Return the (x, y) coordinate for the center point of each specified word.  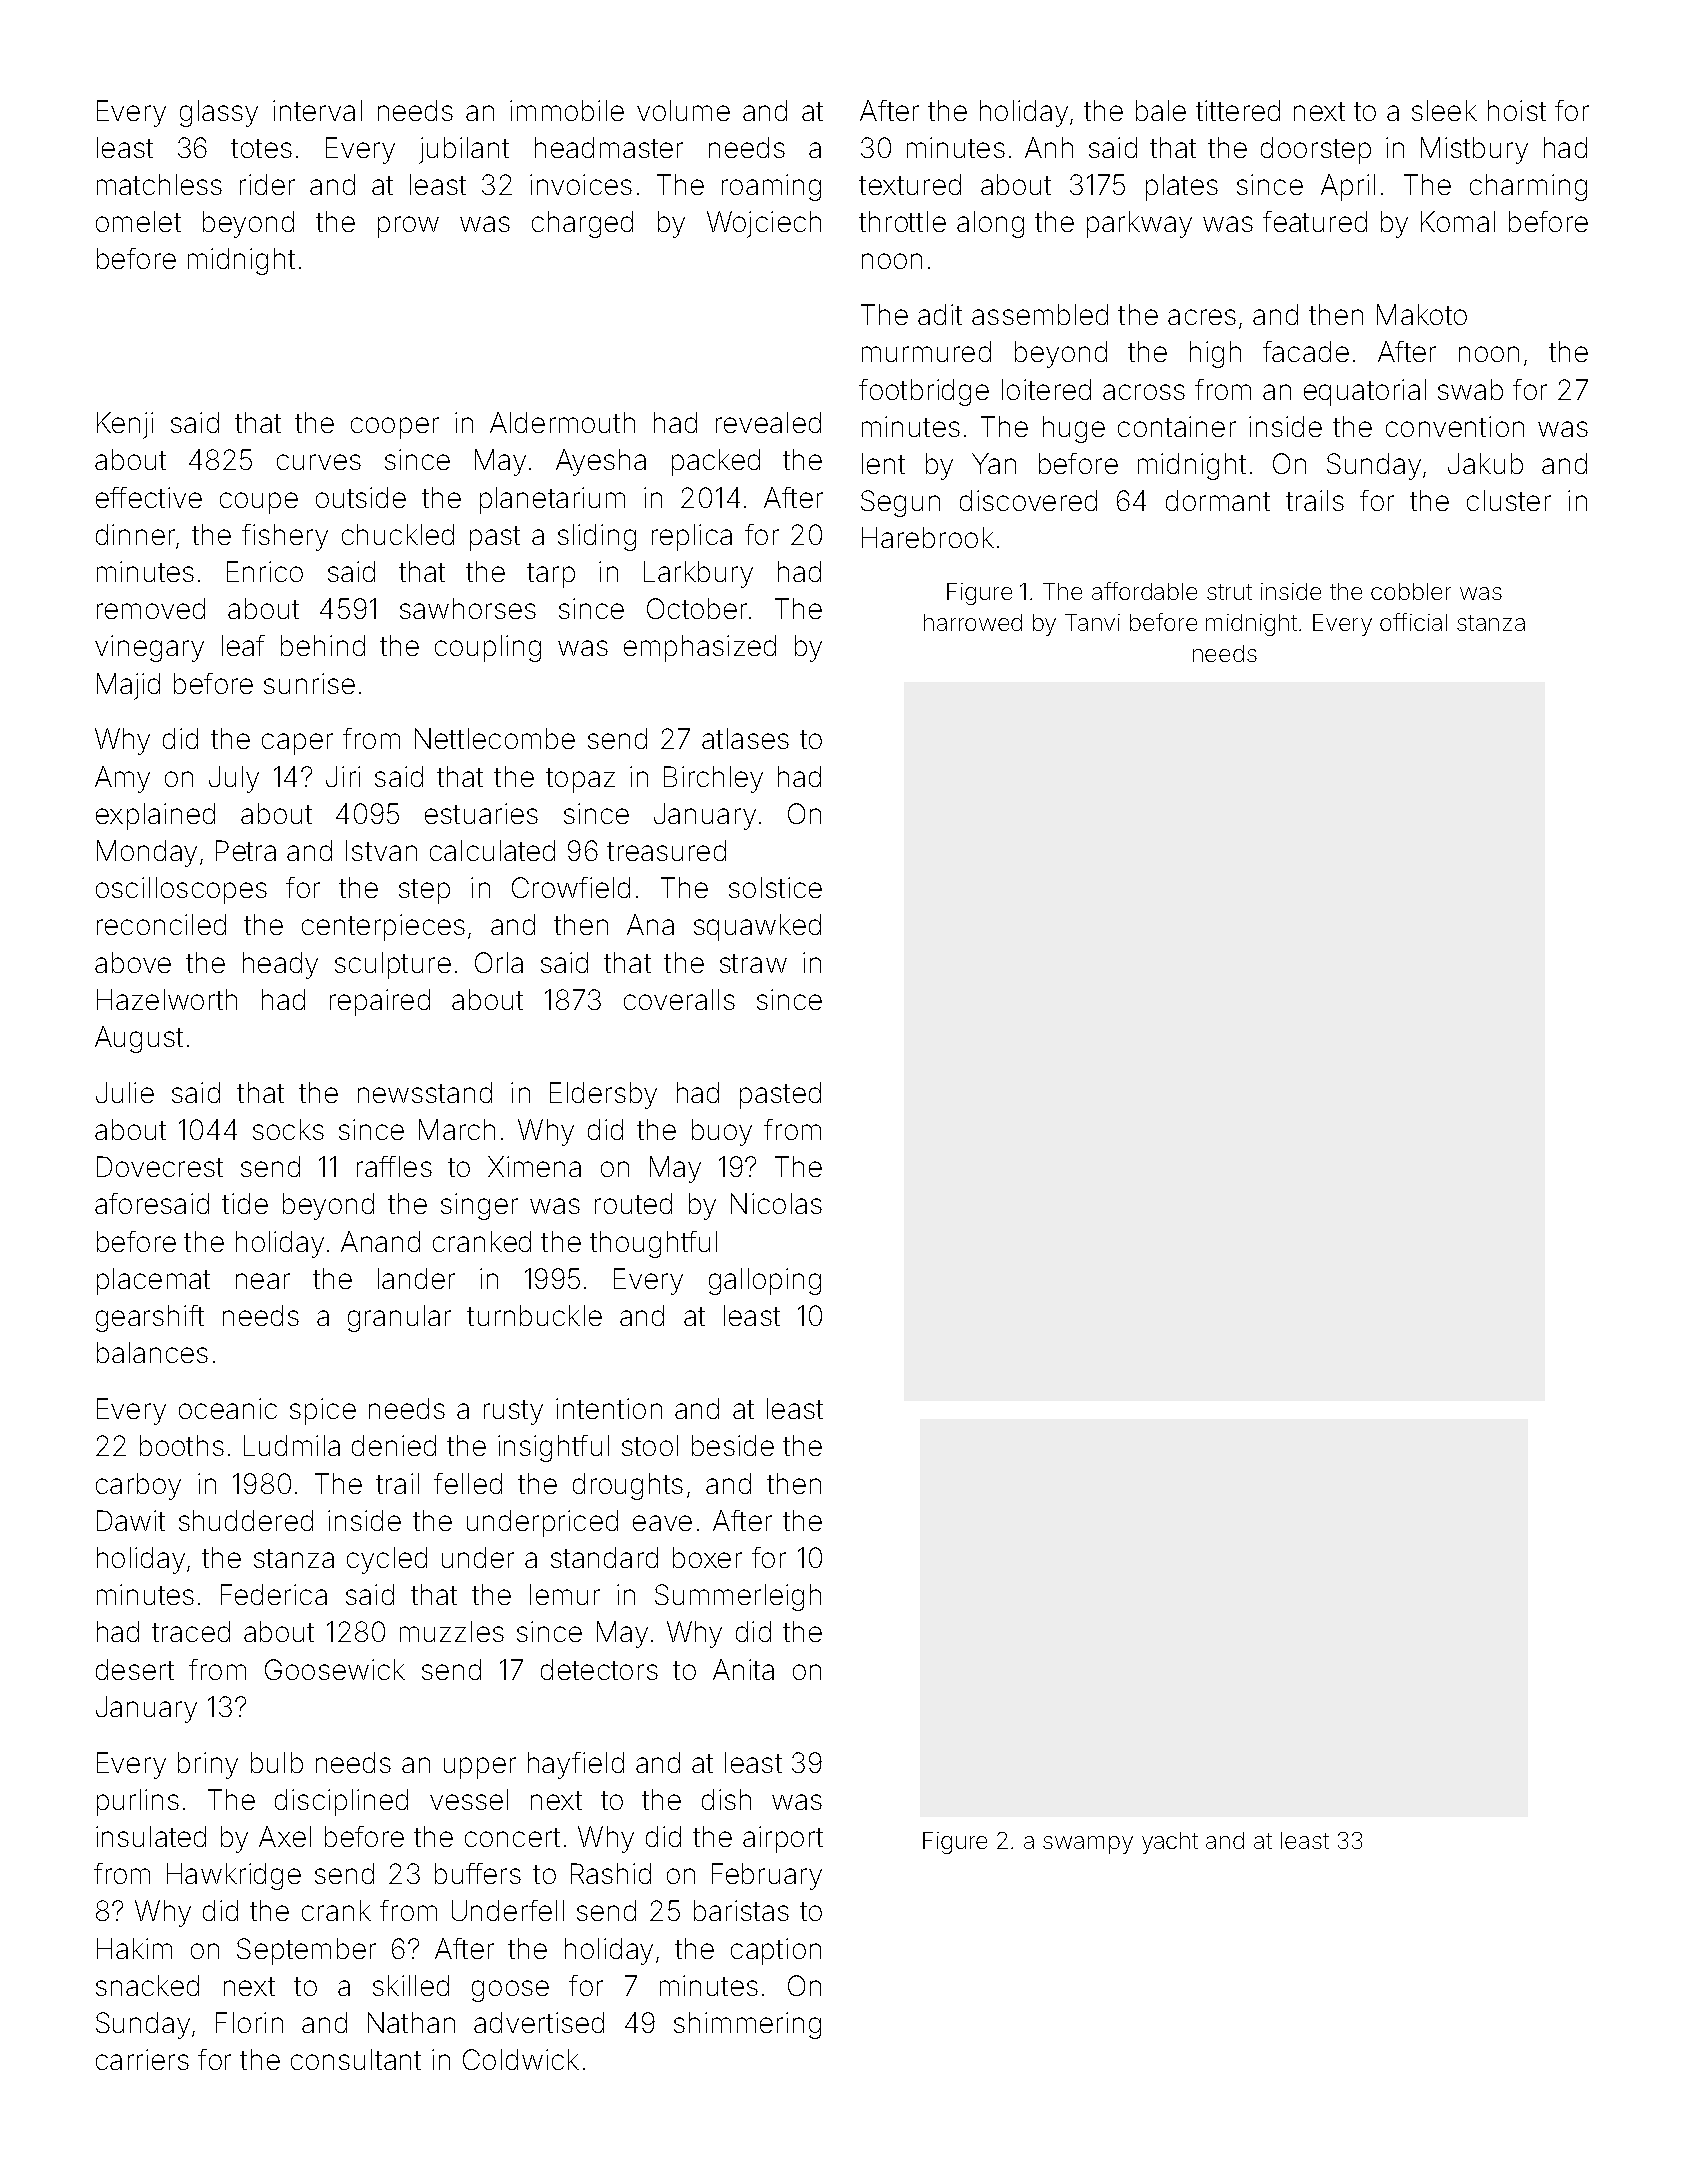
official (1413, 622)
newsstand (425, 1092)
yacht (1170, 1843)
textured (910, 184)
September (306, 1951)
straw (753, 963)
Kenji (125, 425)
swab (1470, 389)
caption (776, 1951)
